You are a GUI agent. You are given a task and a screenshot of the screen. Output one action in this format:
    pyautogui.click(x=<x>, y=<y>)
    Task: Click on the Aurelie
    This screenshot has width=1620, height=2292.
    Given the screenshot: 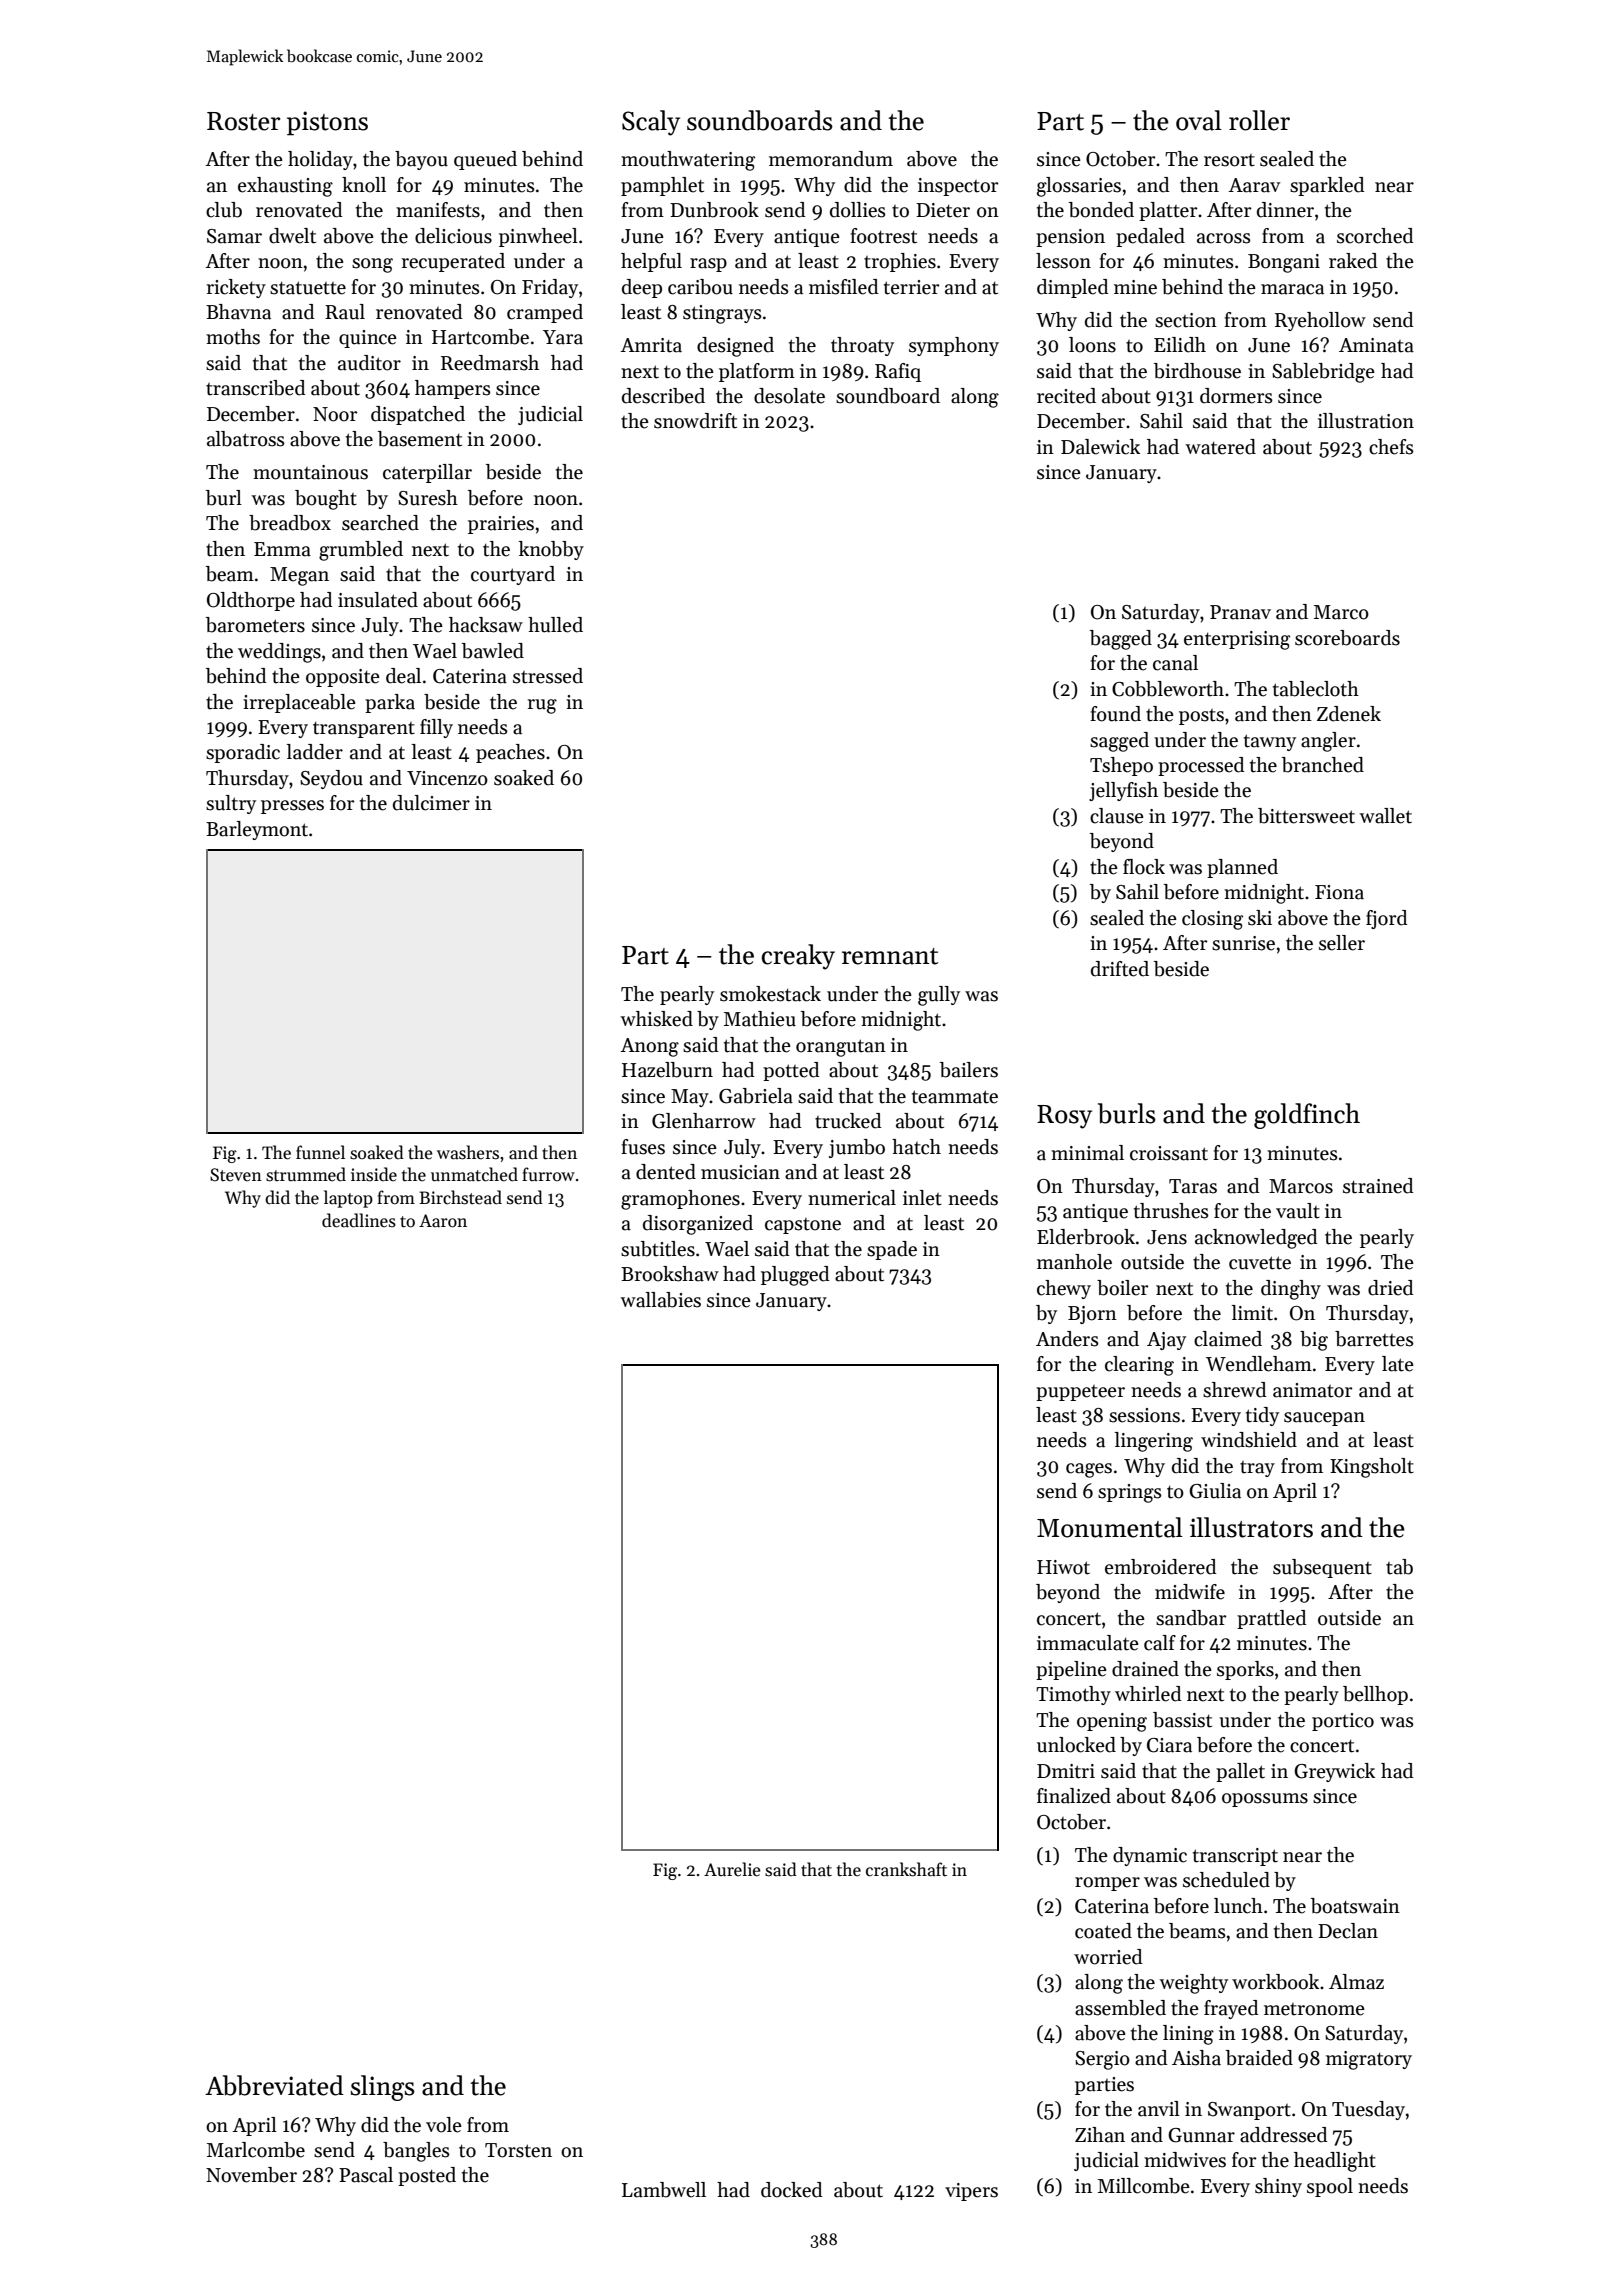 What is the action you would take?
    pyautogui.click(x=732, y=1869)
